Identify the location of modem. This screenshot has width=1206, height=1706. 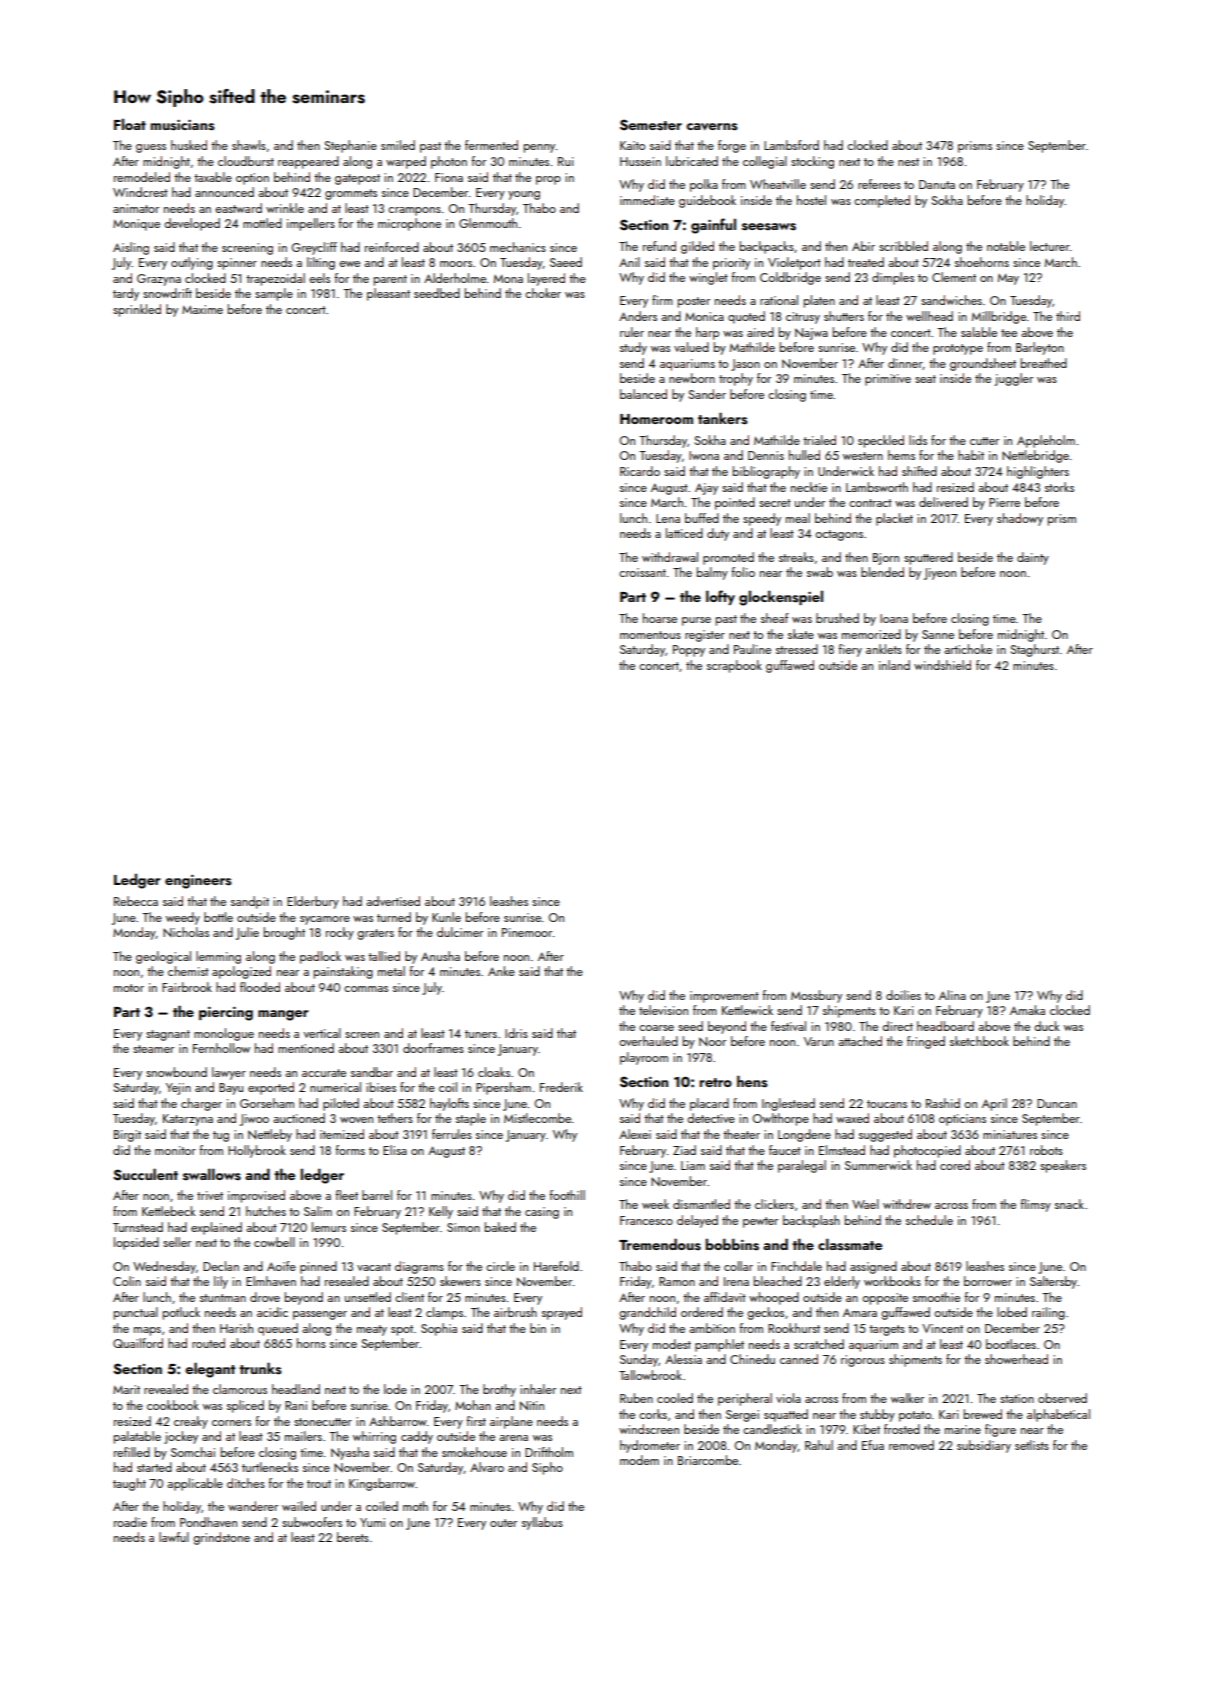
(639, 1460).
